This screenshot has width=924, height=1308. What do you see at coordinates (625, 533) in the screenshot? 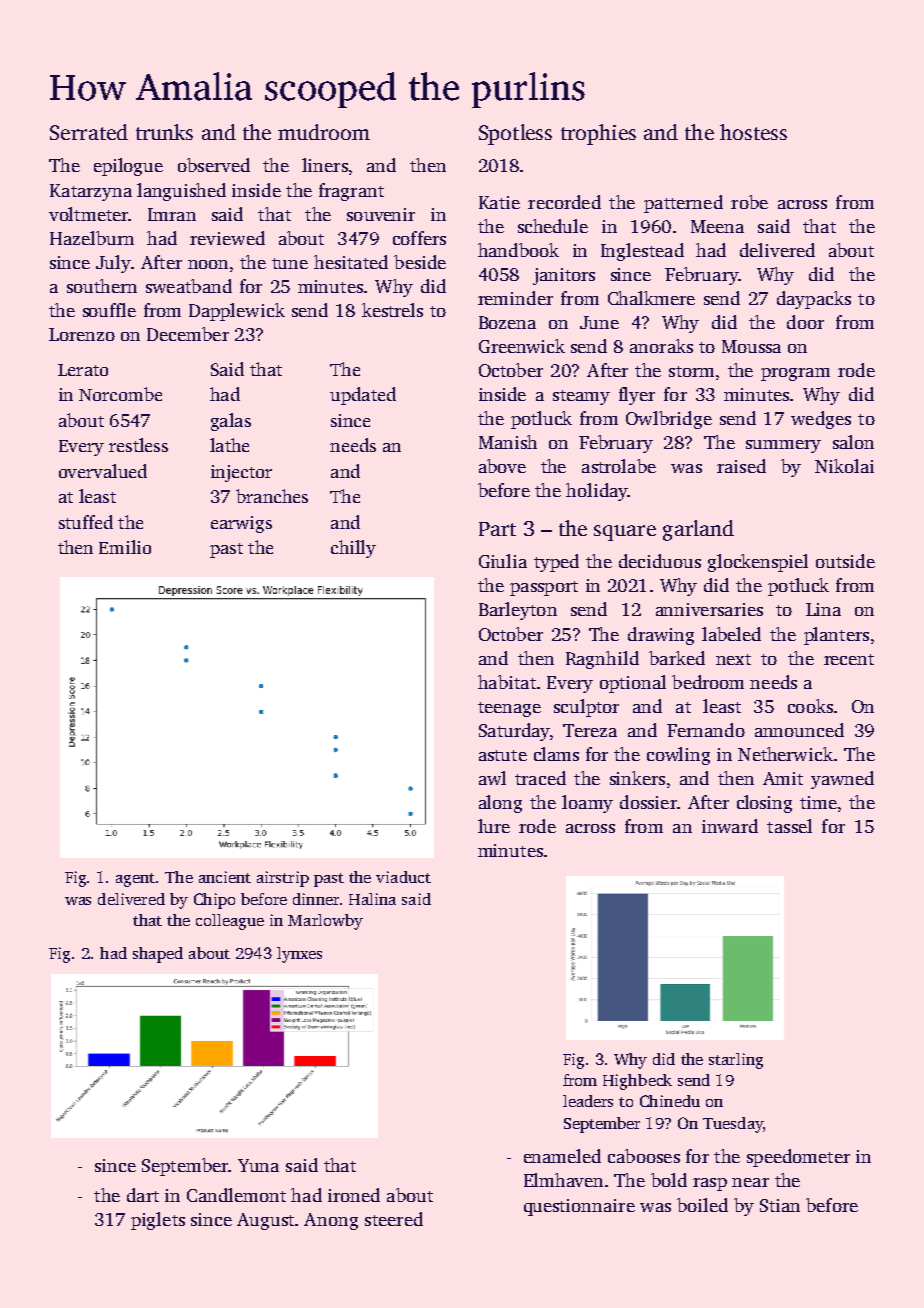
I see `square` at bounding box center [625, 533].
